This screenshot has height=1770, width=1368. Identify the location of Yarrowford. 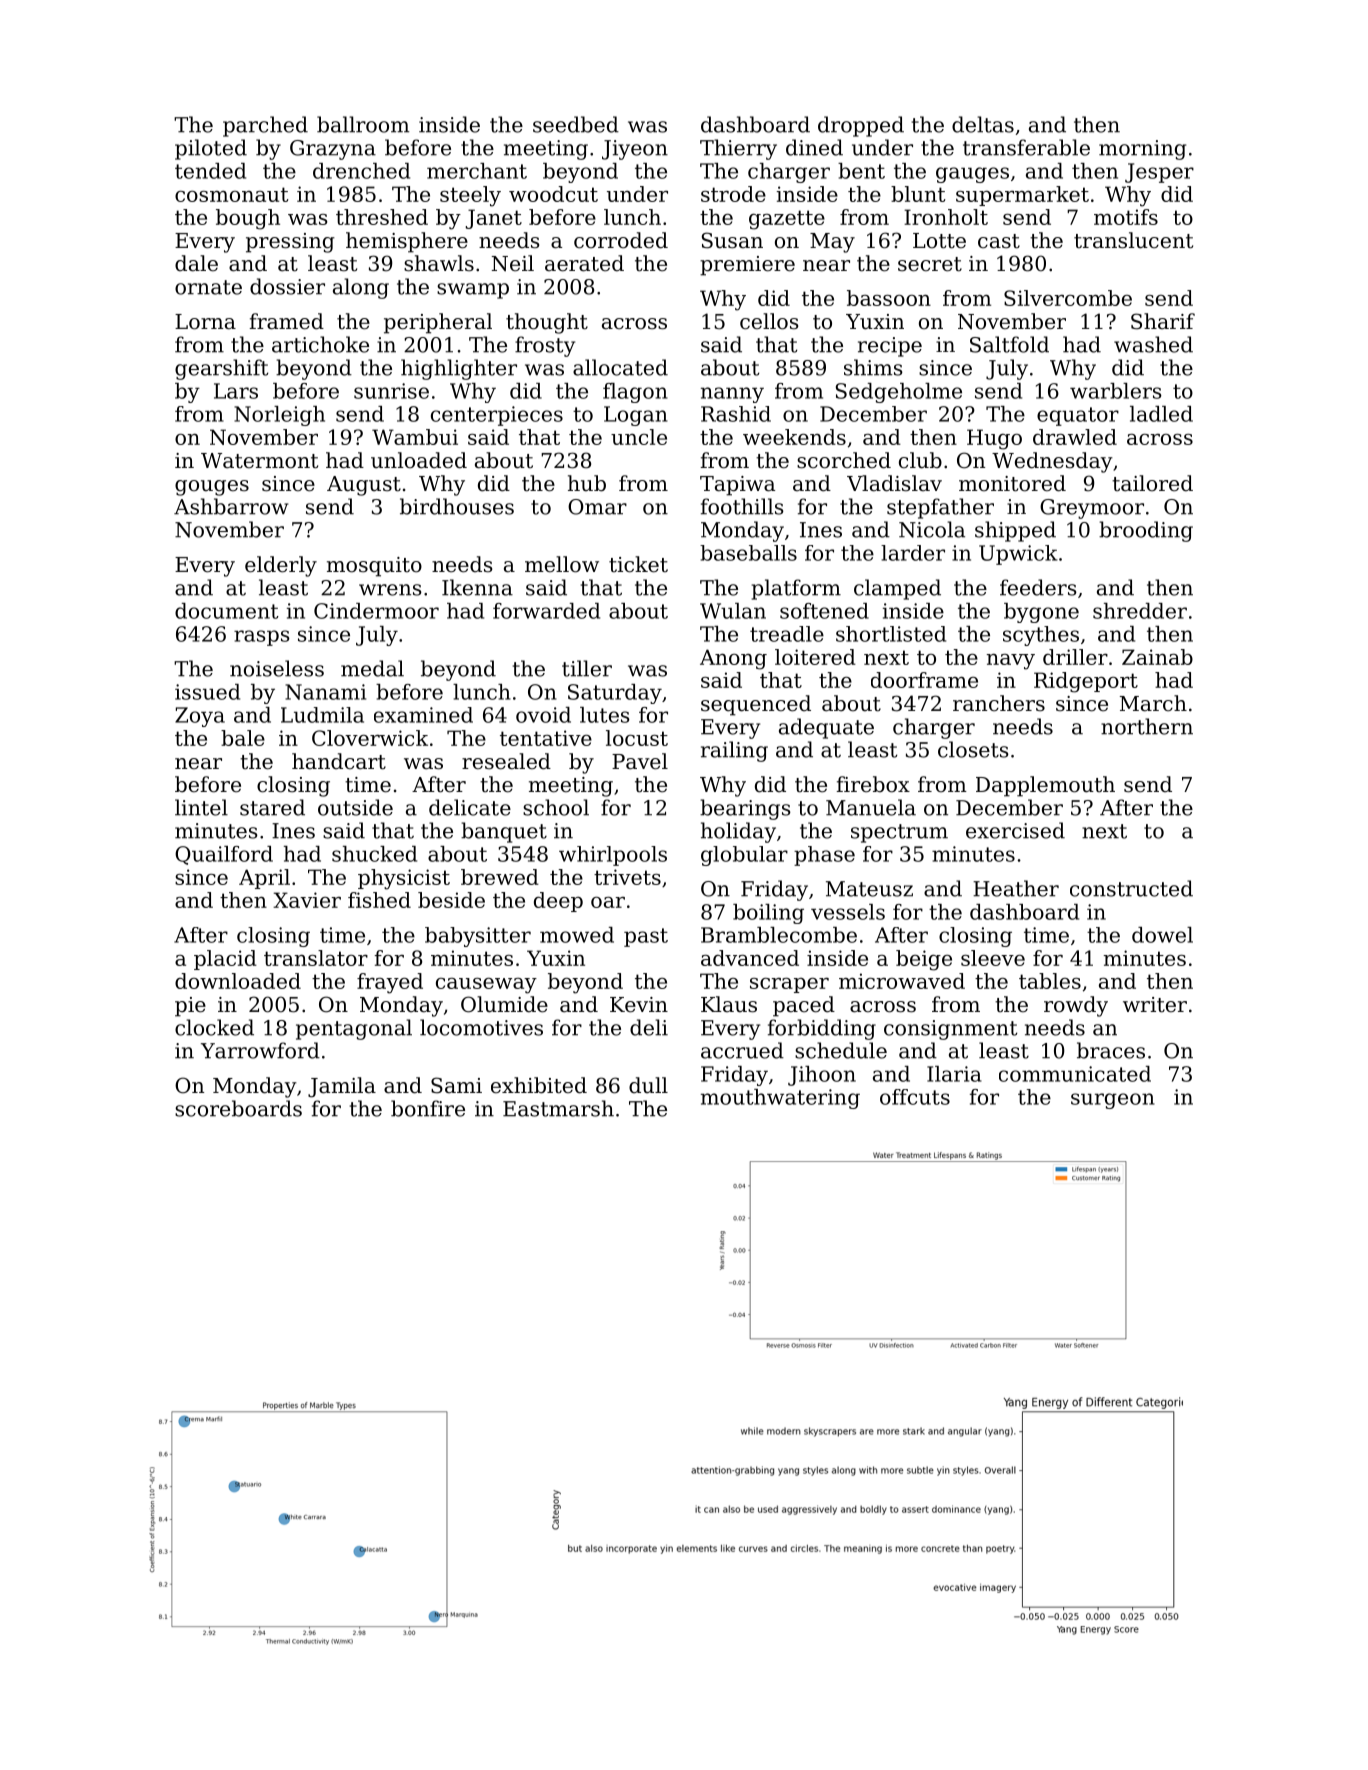
(260, 1050).
